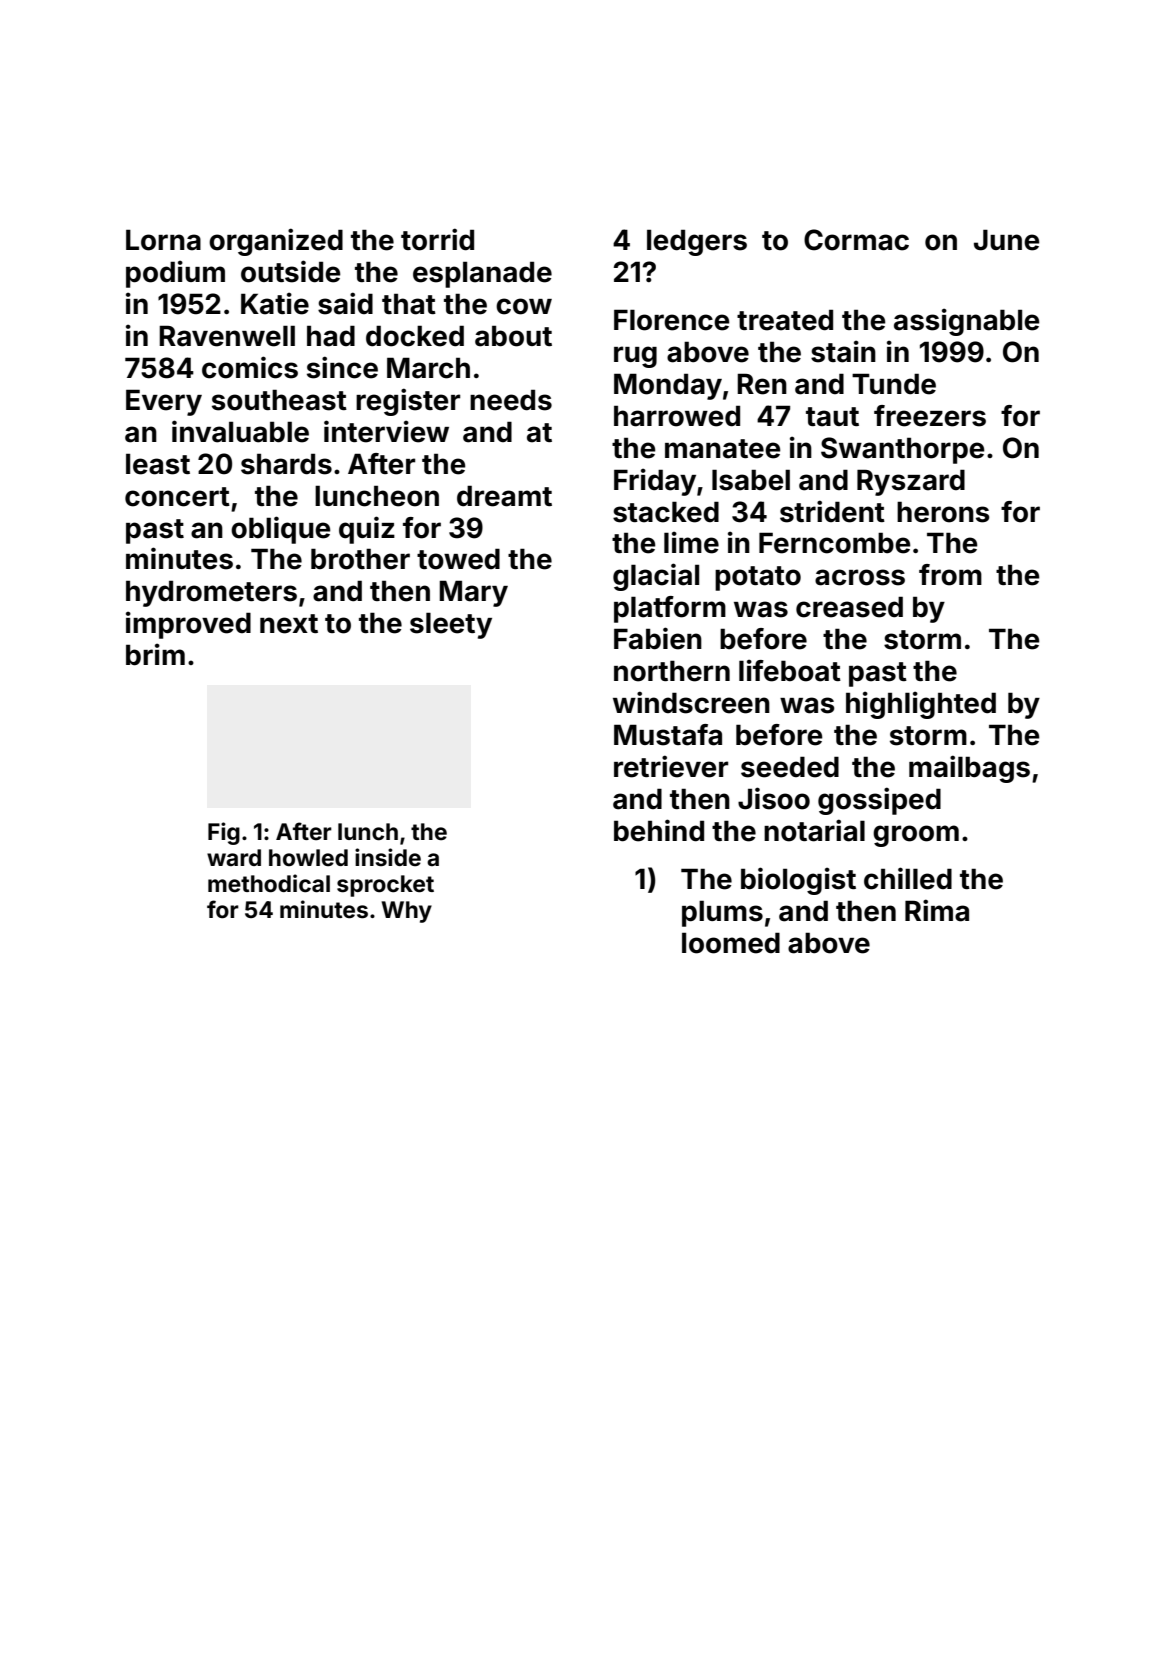 Image resolution: width=1165 pixels, height=1654 pixels. What do you see at coordinates (943, 512) in the screenshot?
I see `herons` at bounding box center [943, 512].
